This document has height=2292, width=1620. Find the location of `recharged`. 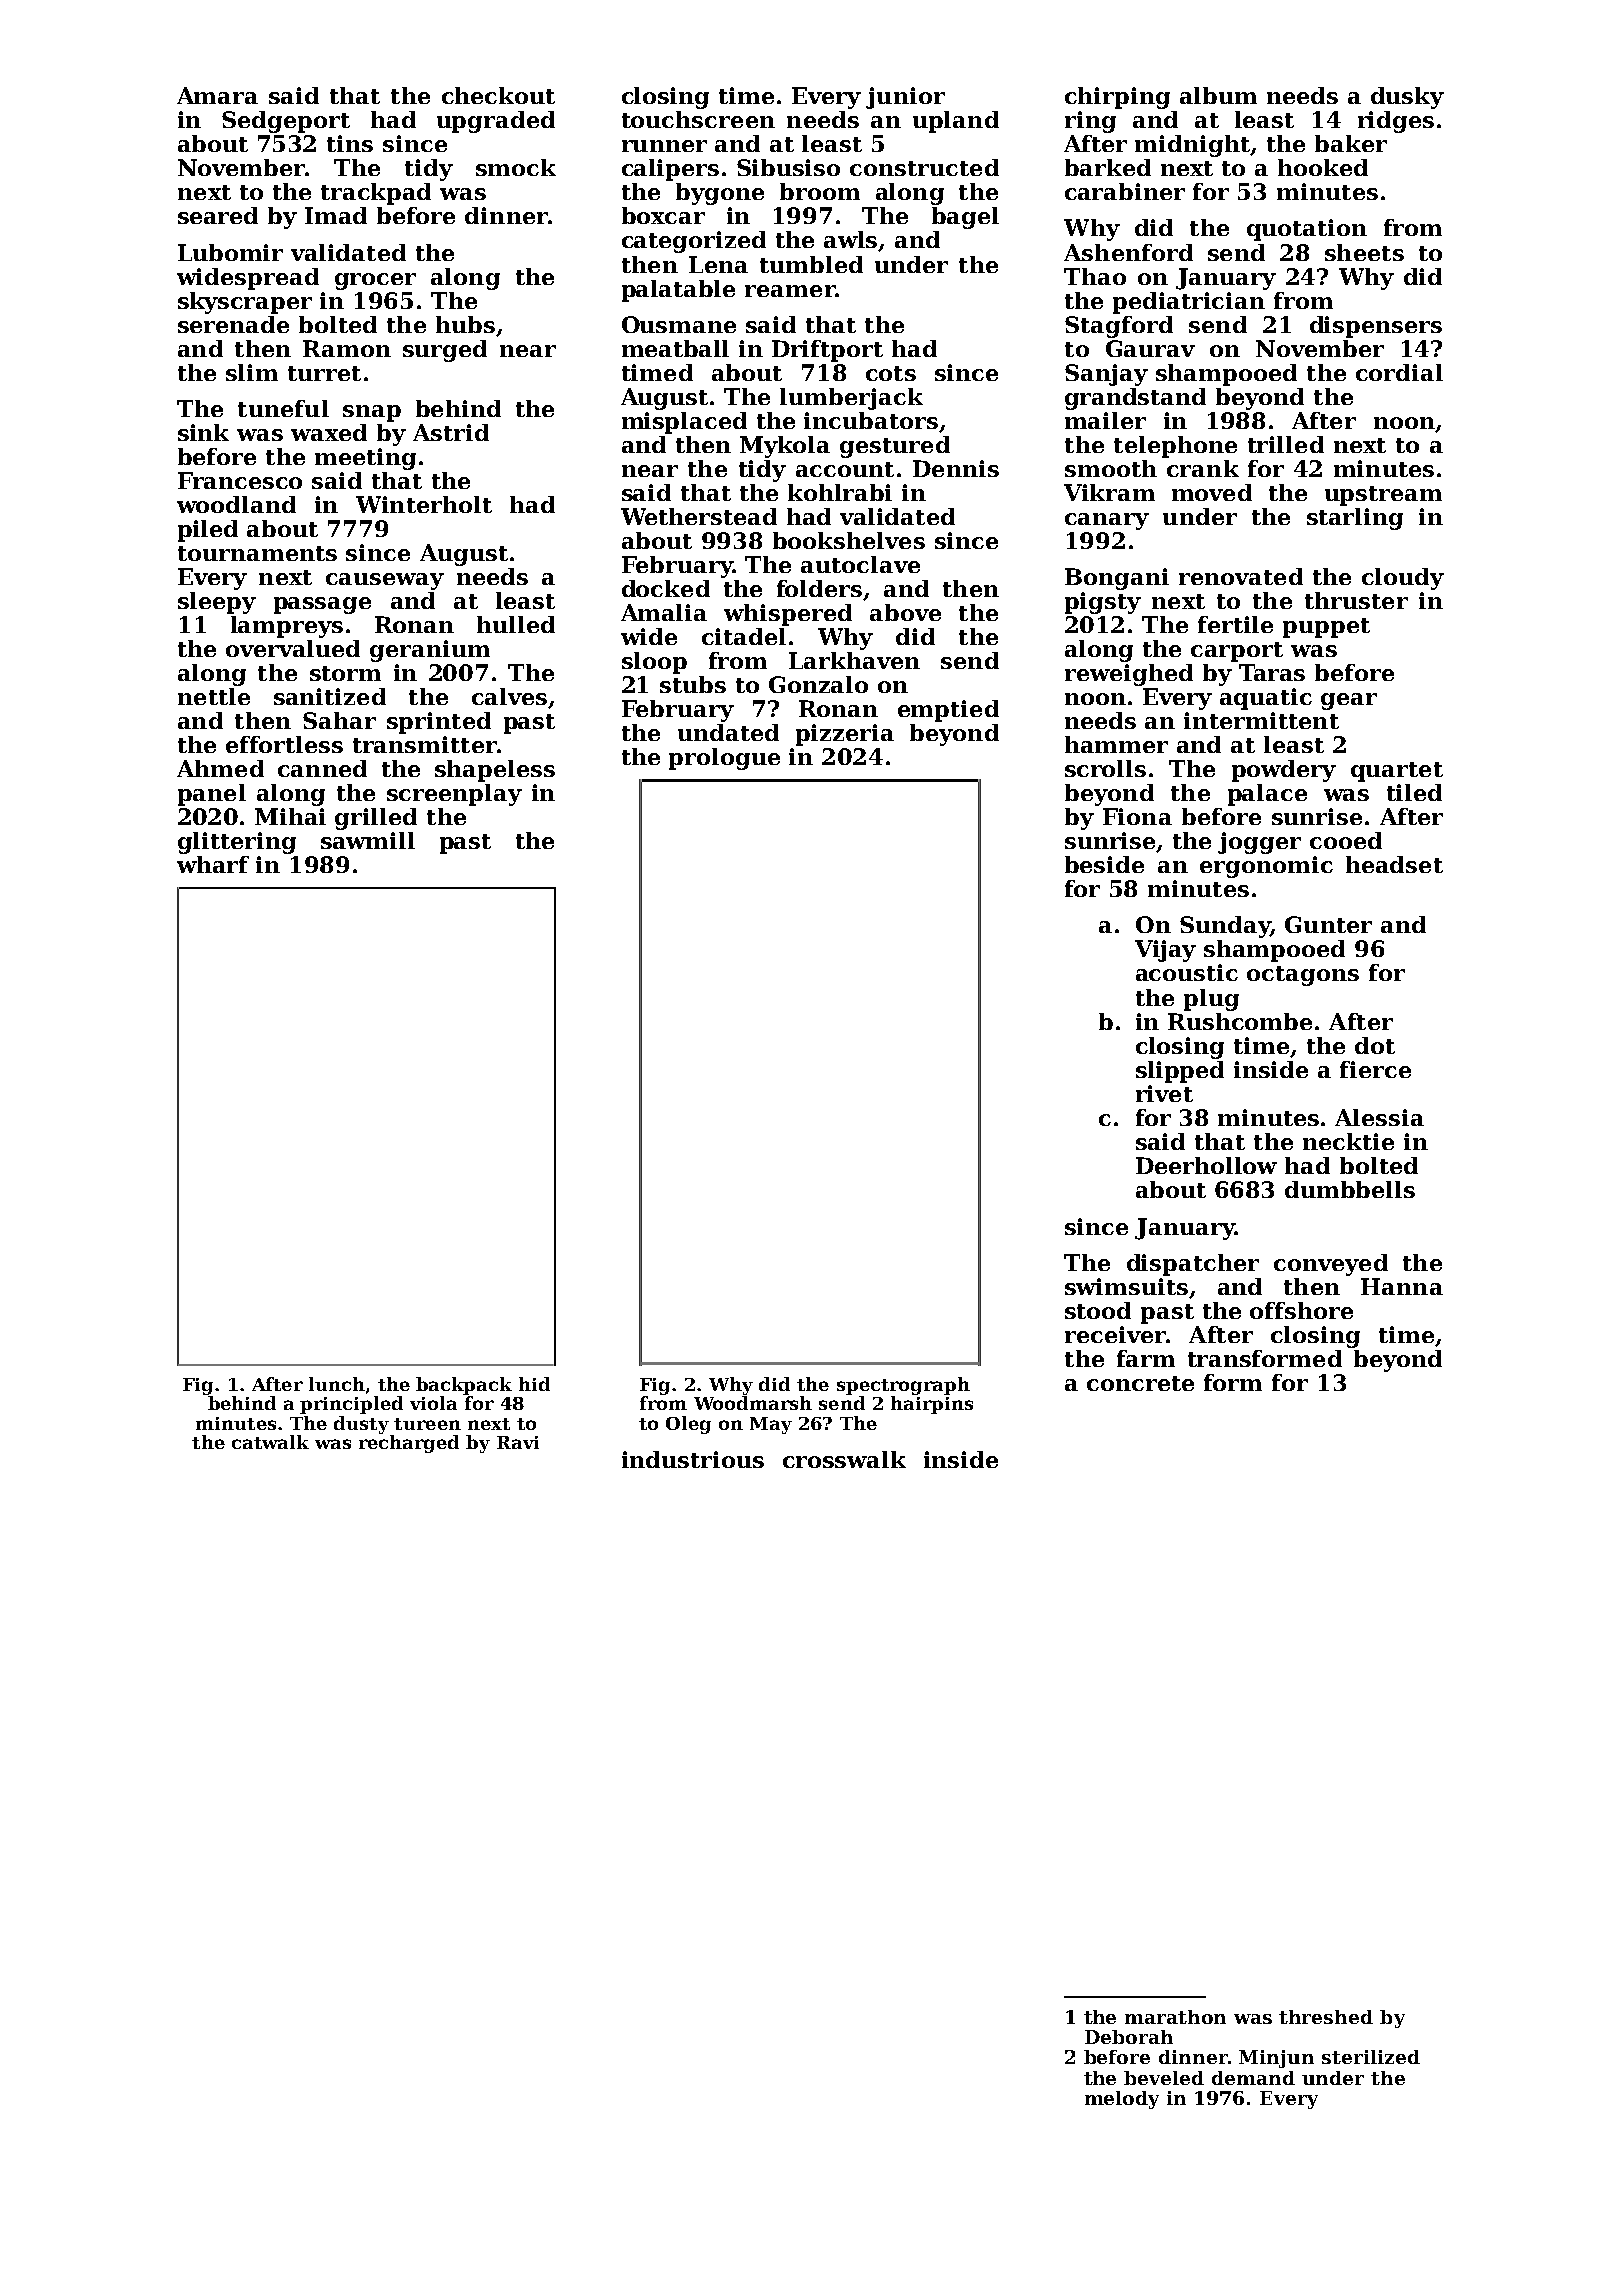

recharged is located at coordinates (409, 1444).
